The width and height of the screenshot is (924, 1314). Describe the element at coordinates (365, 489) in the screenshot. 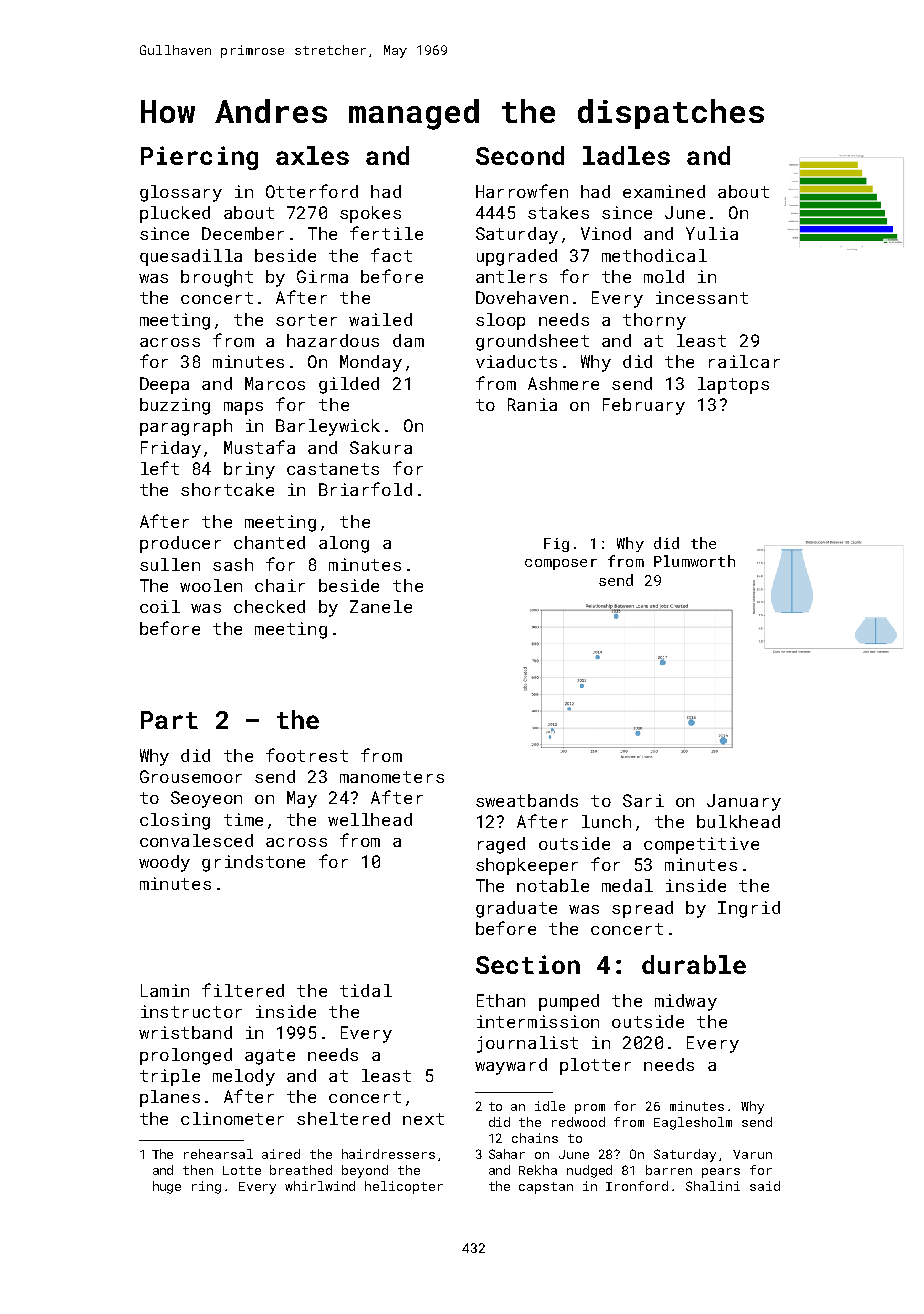

I see `Briarfold` at that location.
